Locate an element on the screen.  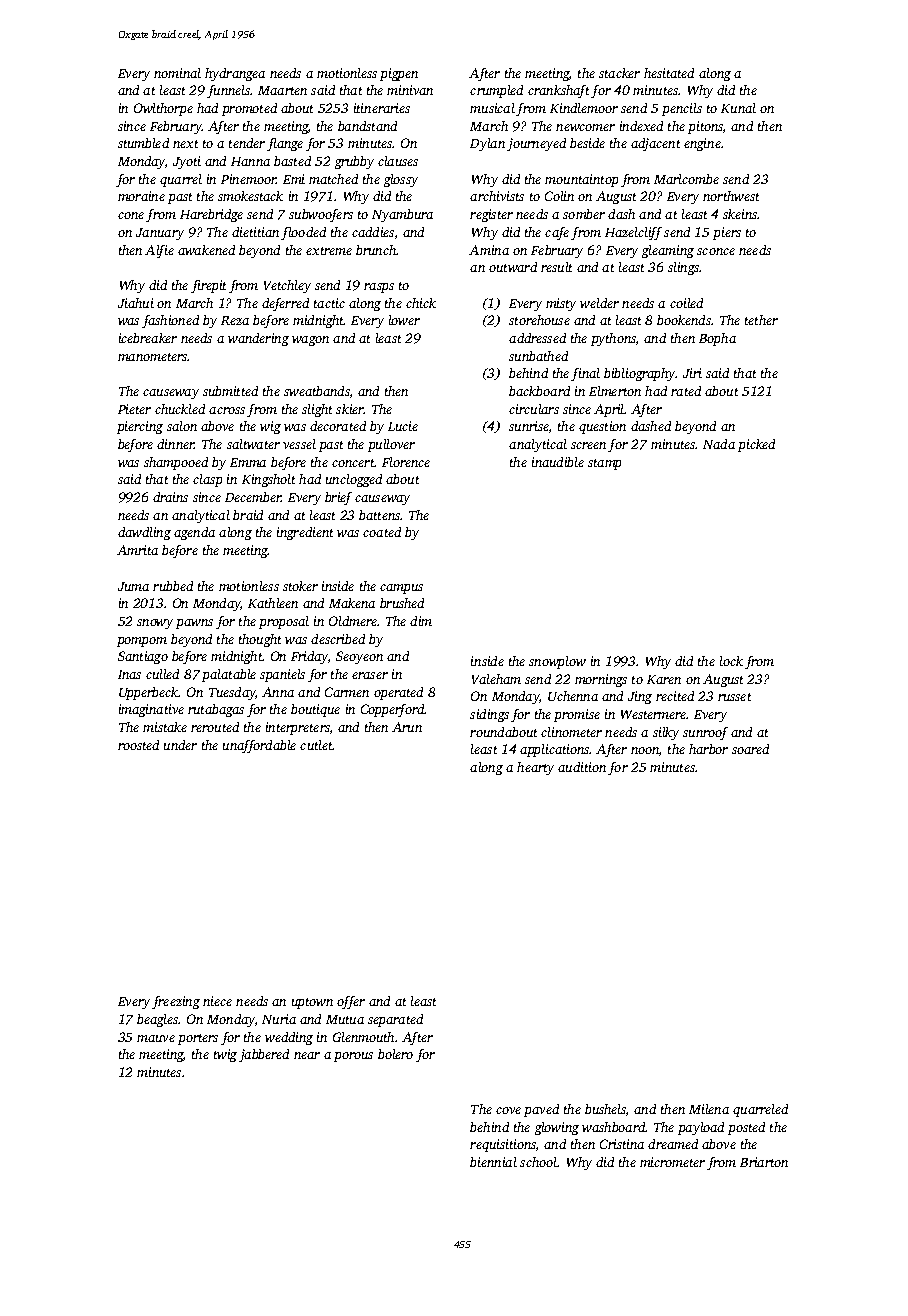
offer is located at coordinates (351, 1002).
